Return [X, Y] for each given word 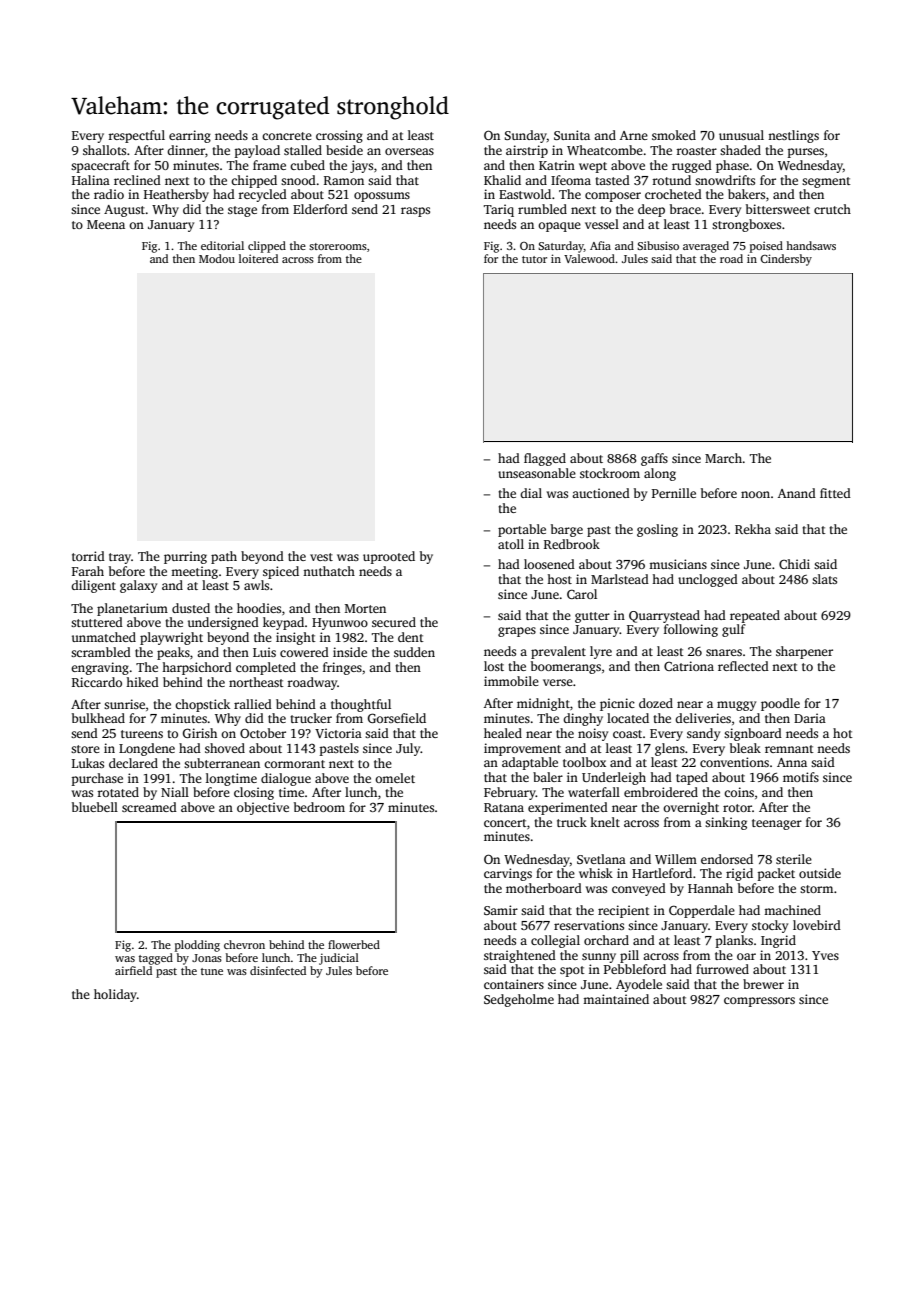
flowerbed [354, 944]
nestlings [793, 136]
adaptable [530, 763]
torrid [88, 556]
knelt [605, 822]
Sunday [525, 136]
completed [266, 668]
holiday [115, 995]
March [723, 458]
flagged [545, 459]
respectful [136, 136]
